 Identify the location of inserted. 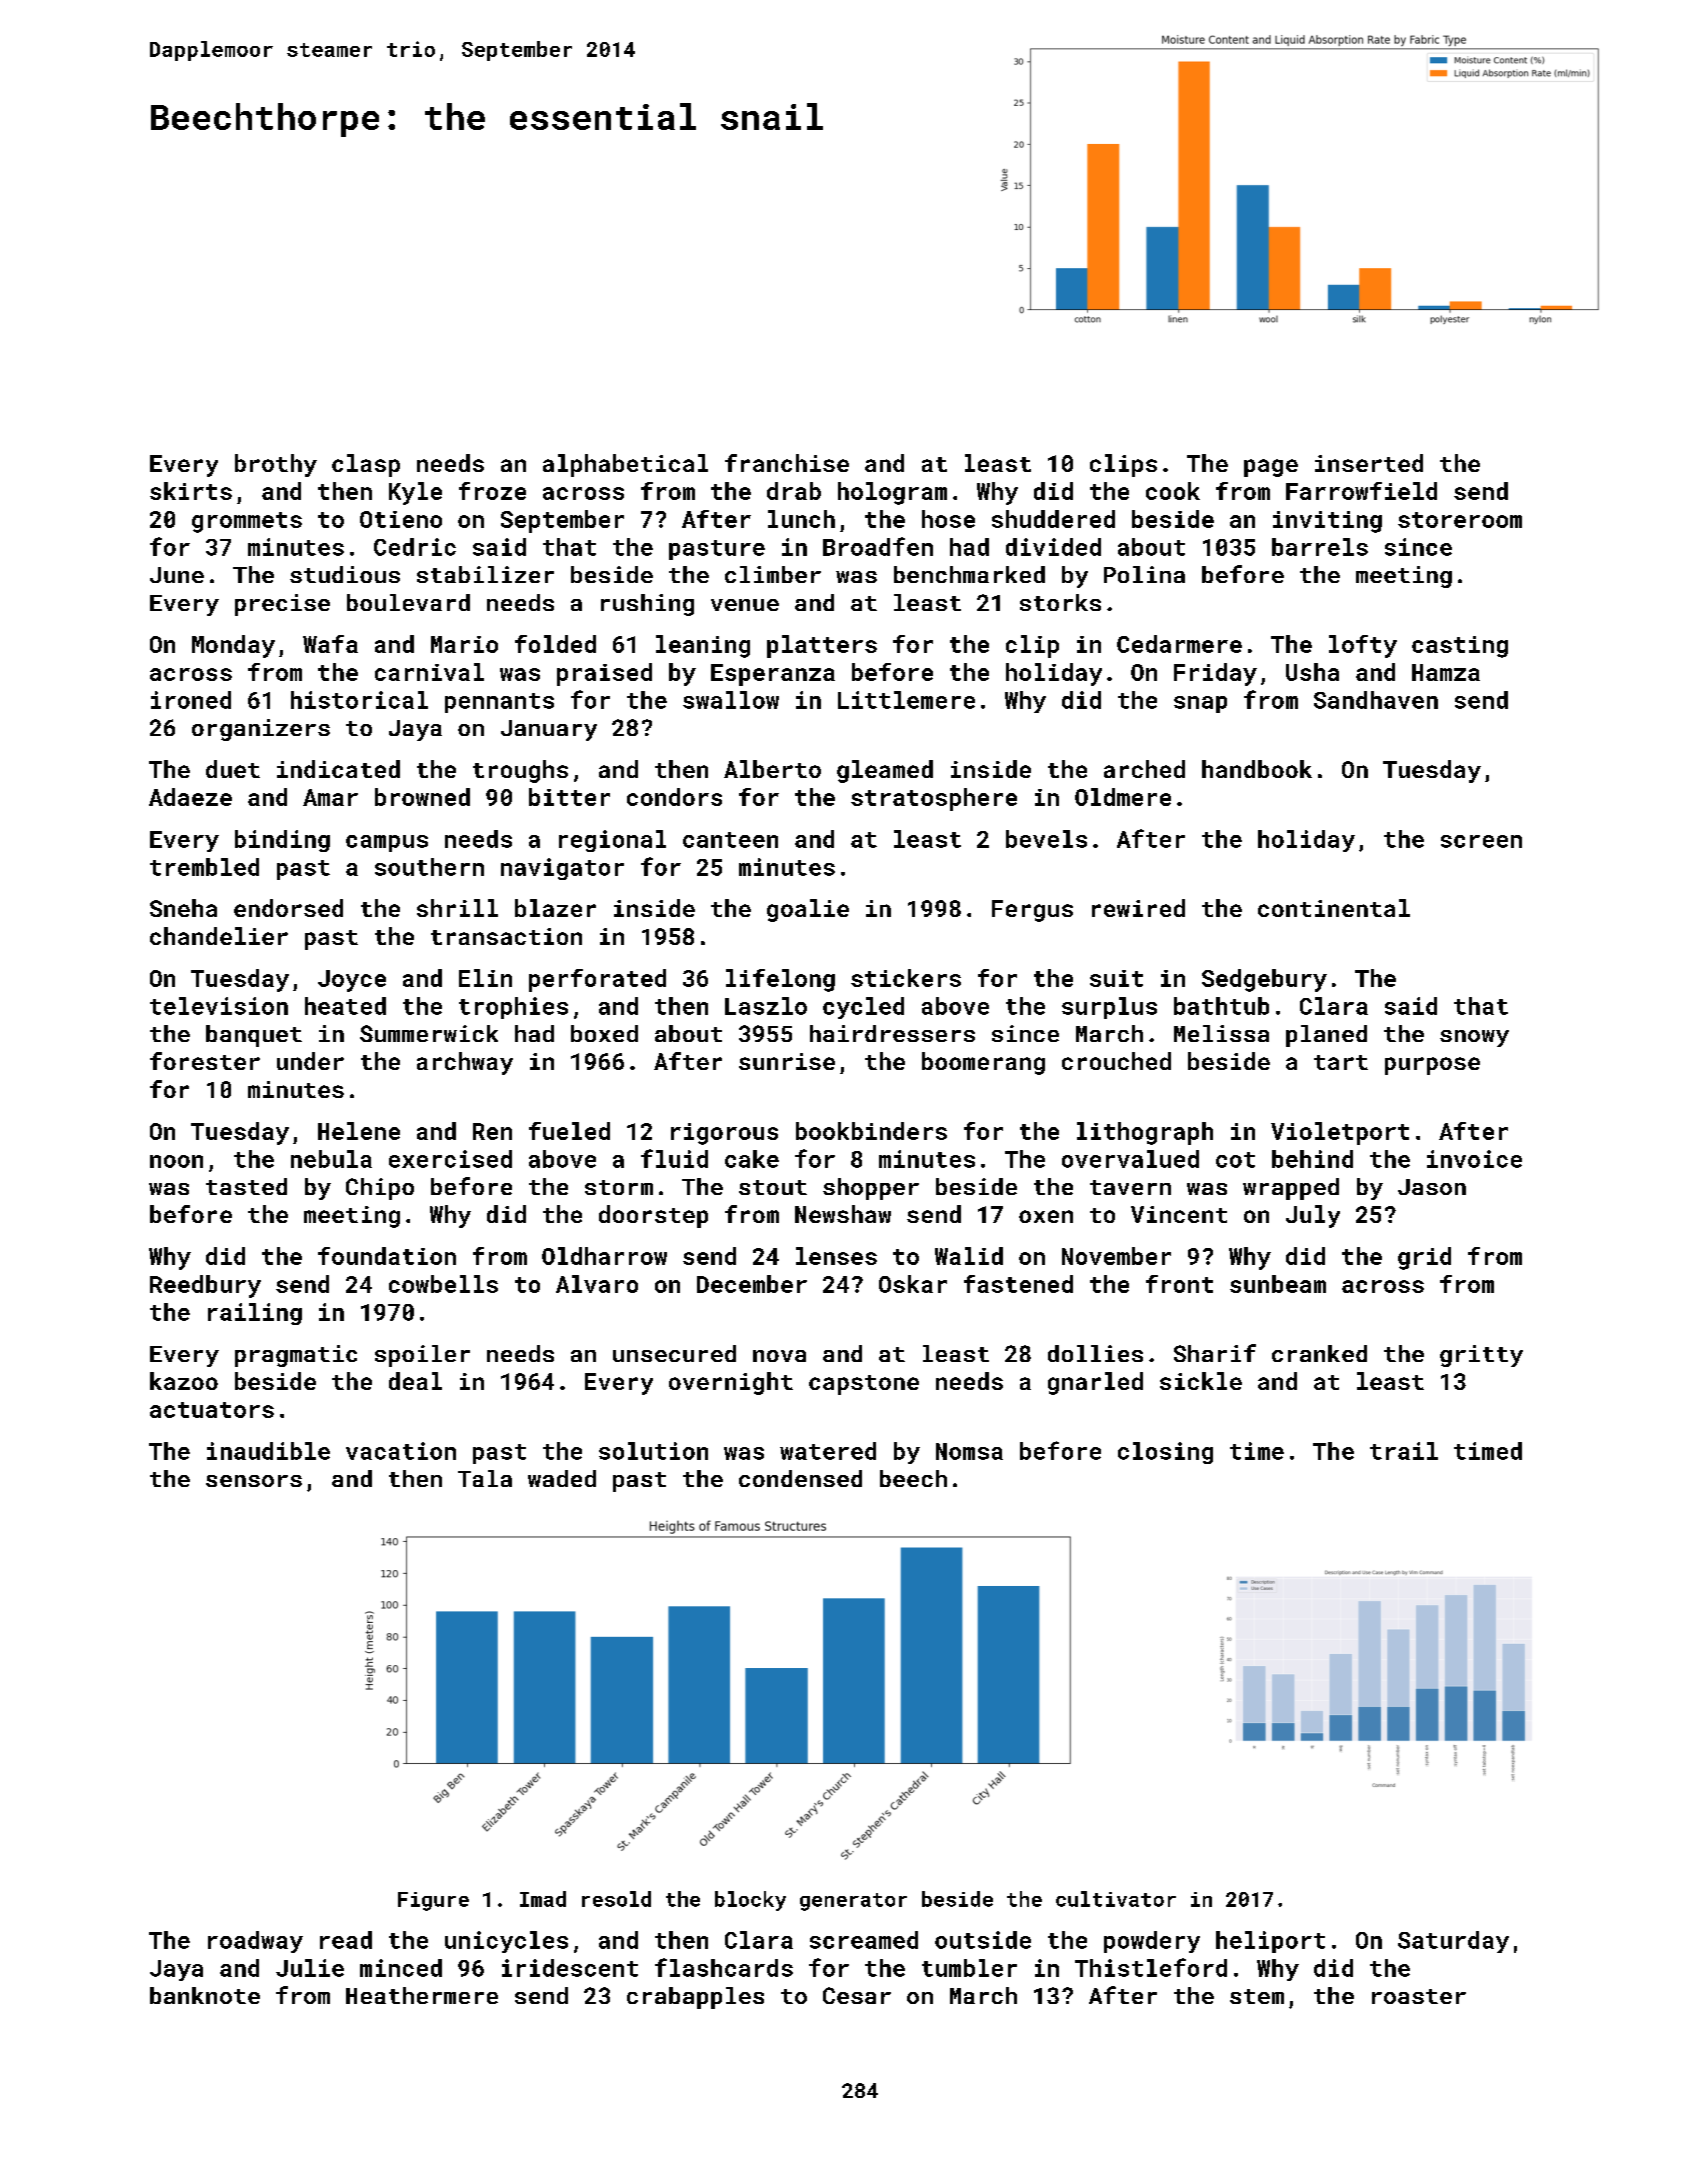
(1369, 463).
